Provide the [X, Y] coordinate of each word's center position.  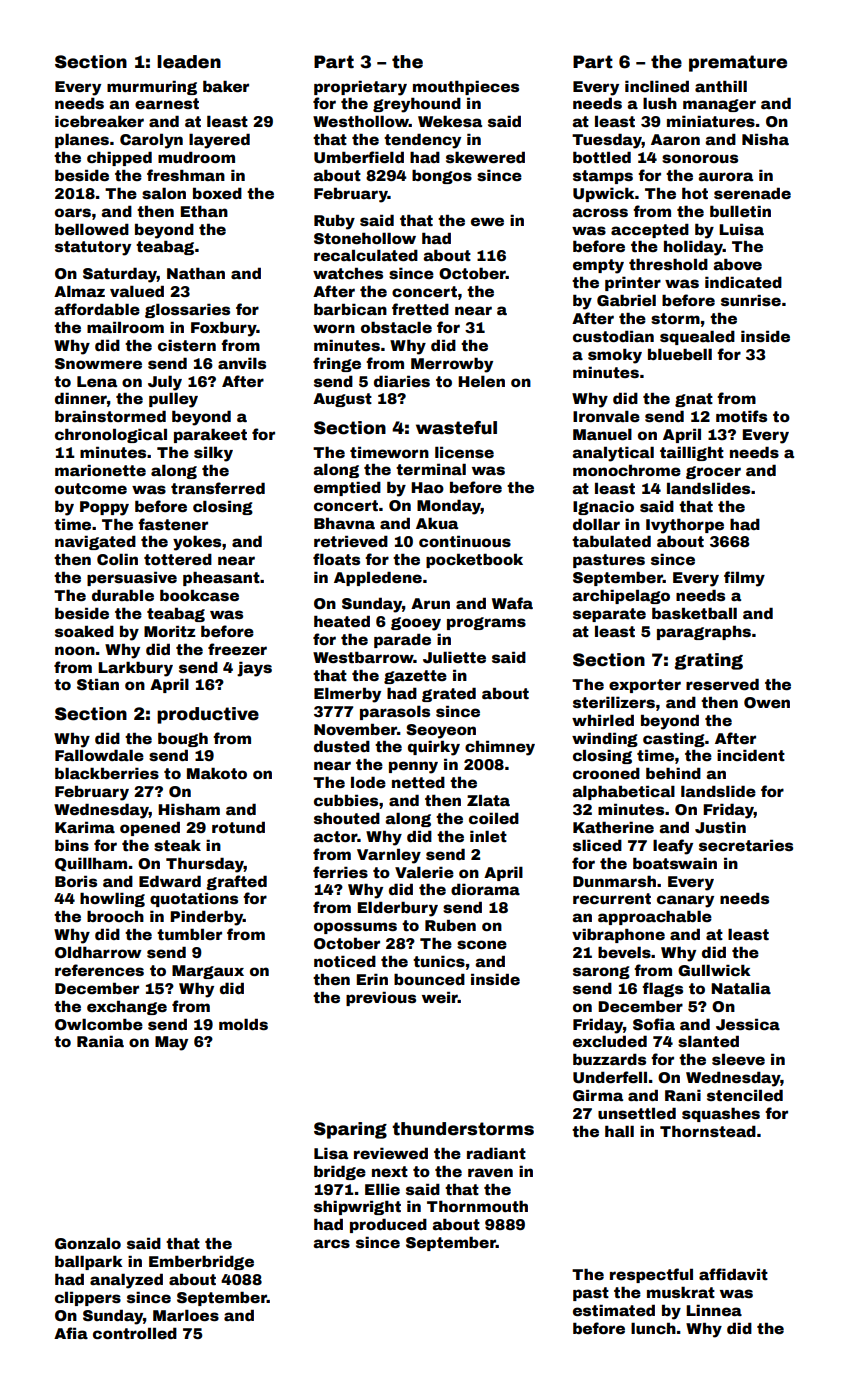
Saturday [120, 275]
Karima [85, 827]
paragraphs [704, 632]
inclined [657, 86]
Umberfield [359, 157]
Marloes [186, 1315]
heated [342, 621]
